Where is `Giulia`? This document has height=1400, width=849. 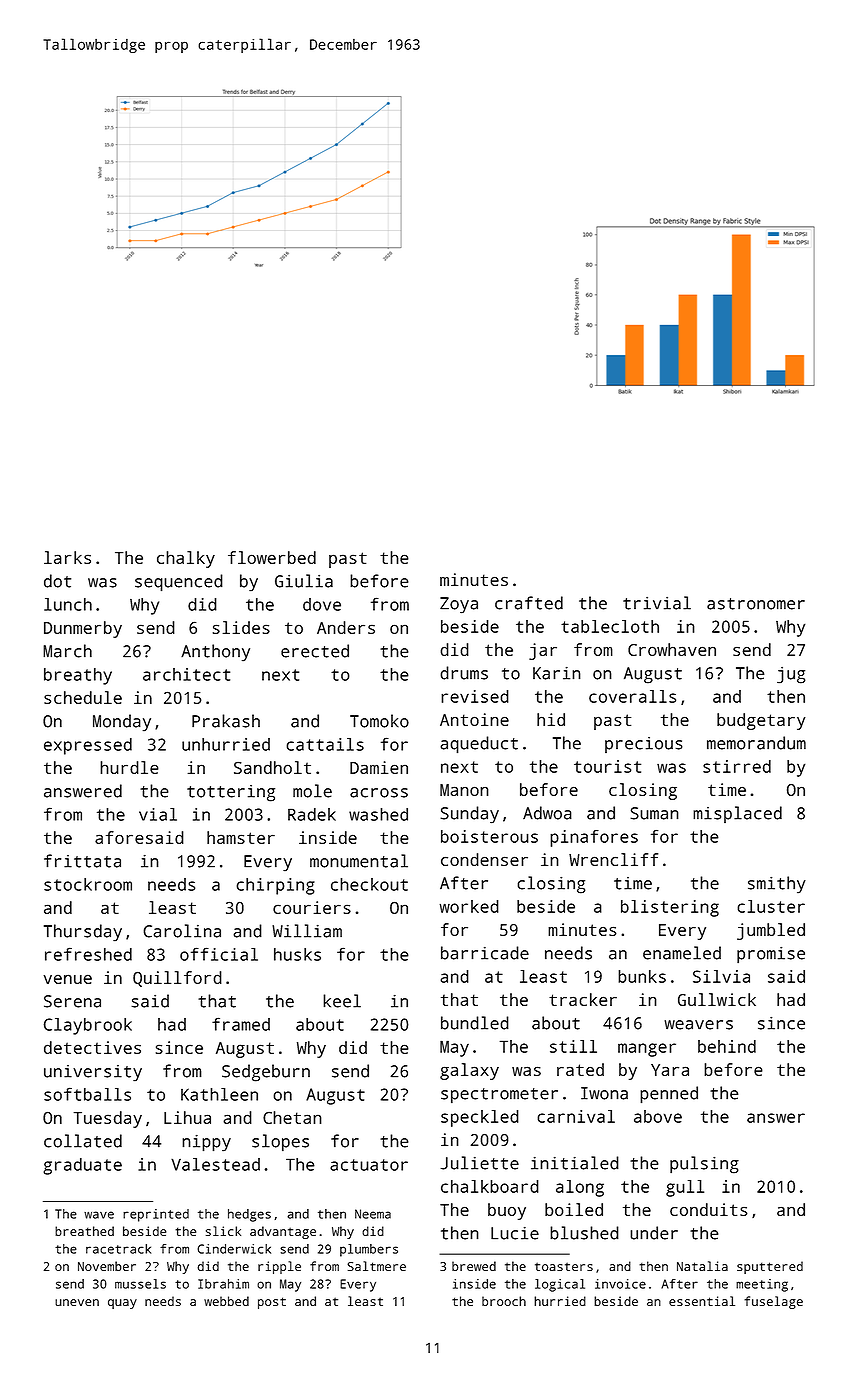
Giulia is located at coordinates (304, 581).
